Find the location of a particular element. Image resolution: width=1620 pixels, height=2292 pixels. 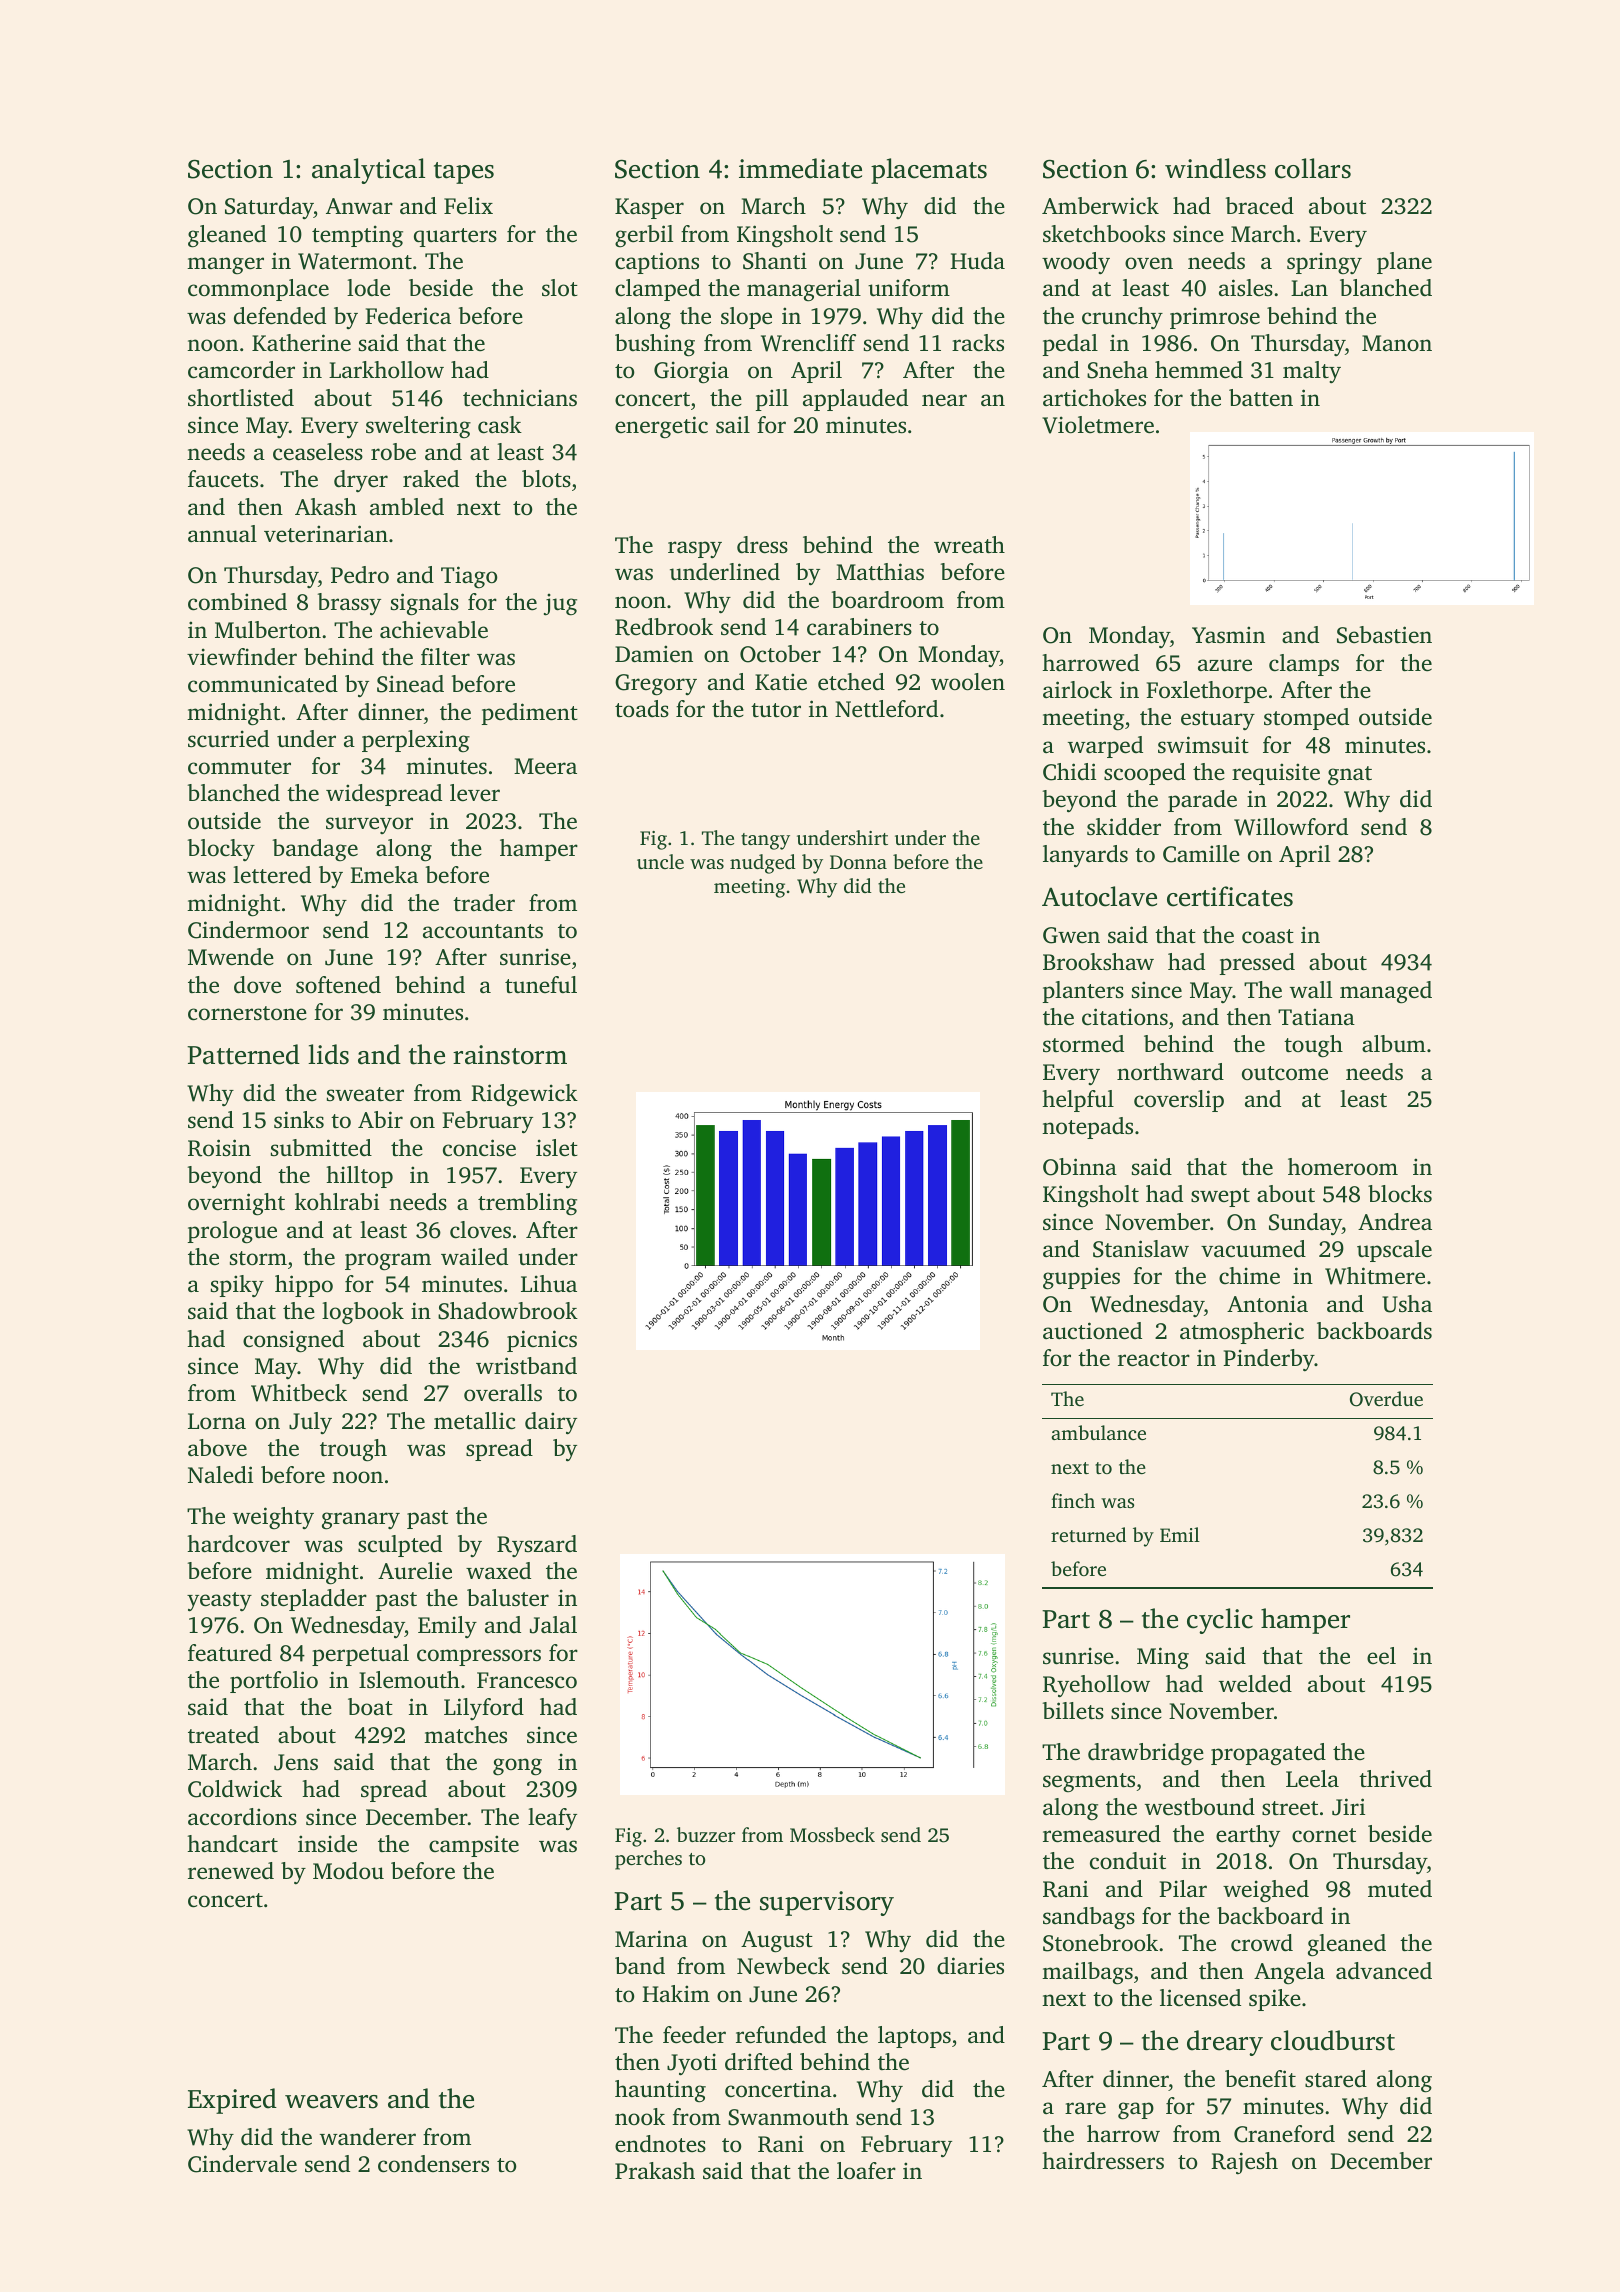

buzzer is located at coordinates (706, 1834).
